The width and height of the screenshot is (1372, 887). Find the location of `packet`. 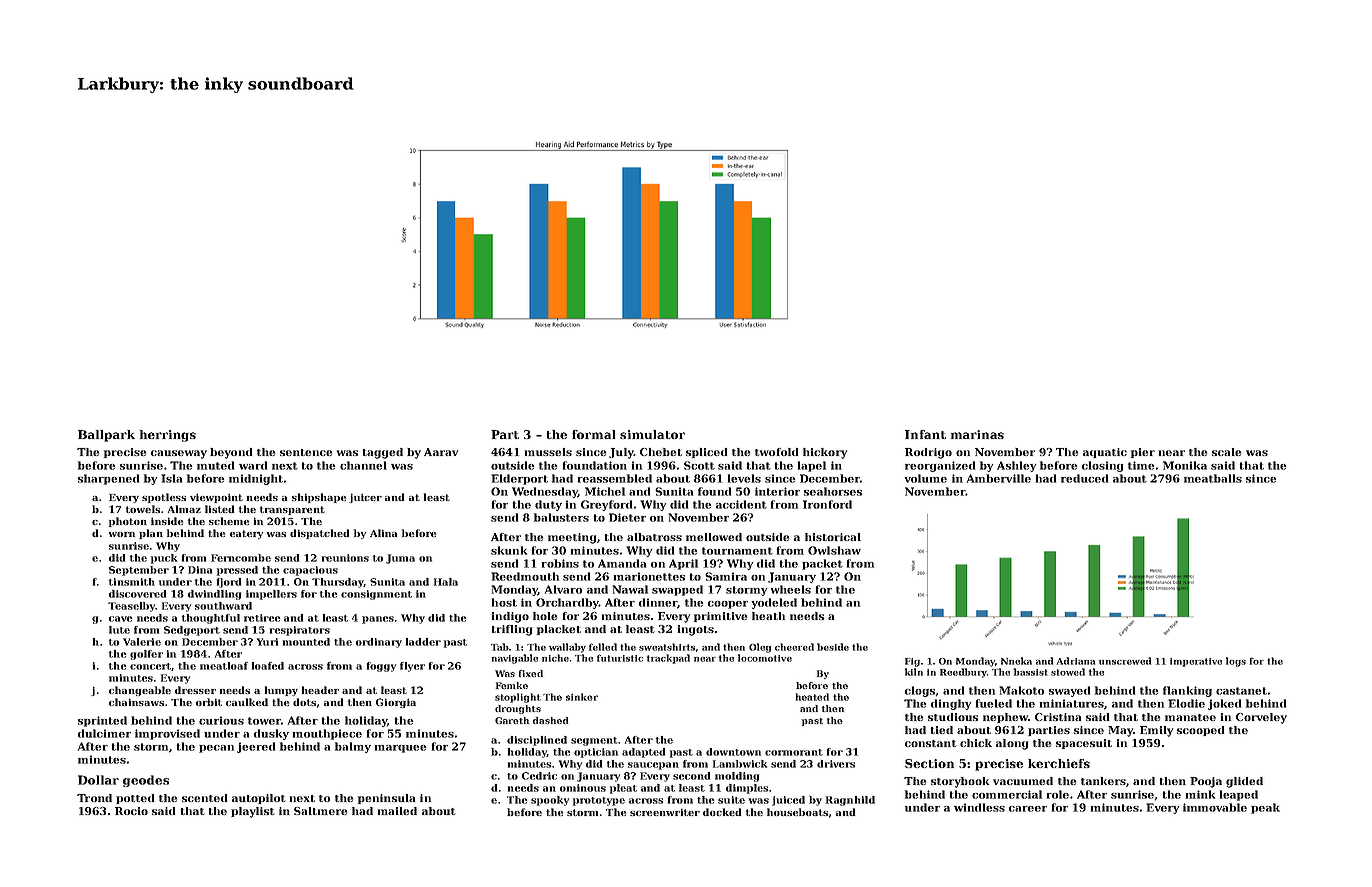

packet is located at coordinates (822, 564).
